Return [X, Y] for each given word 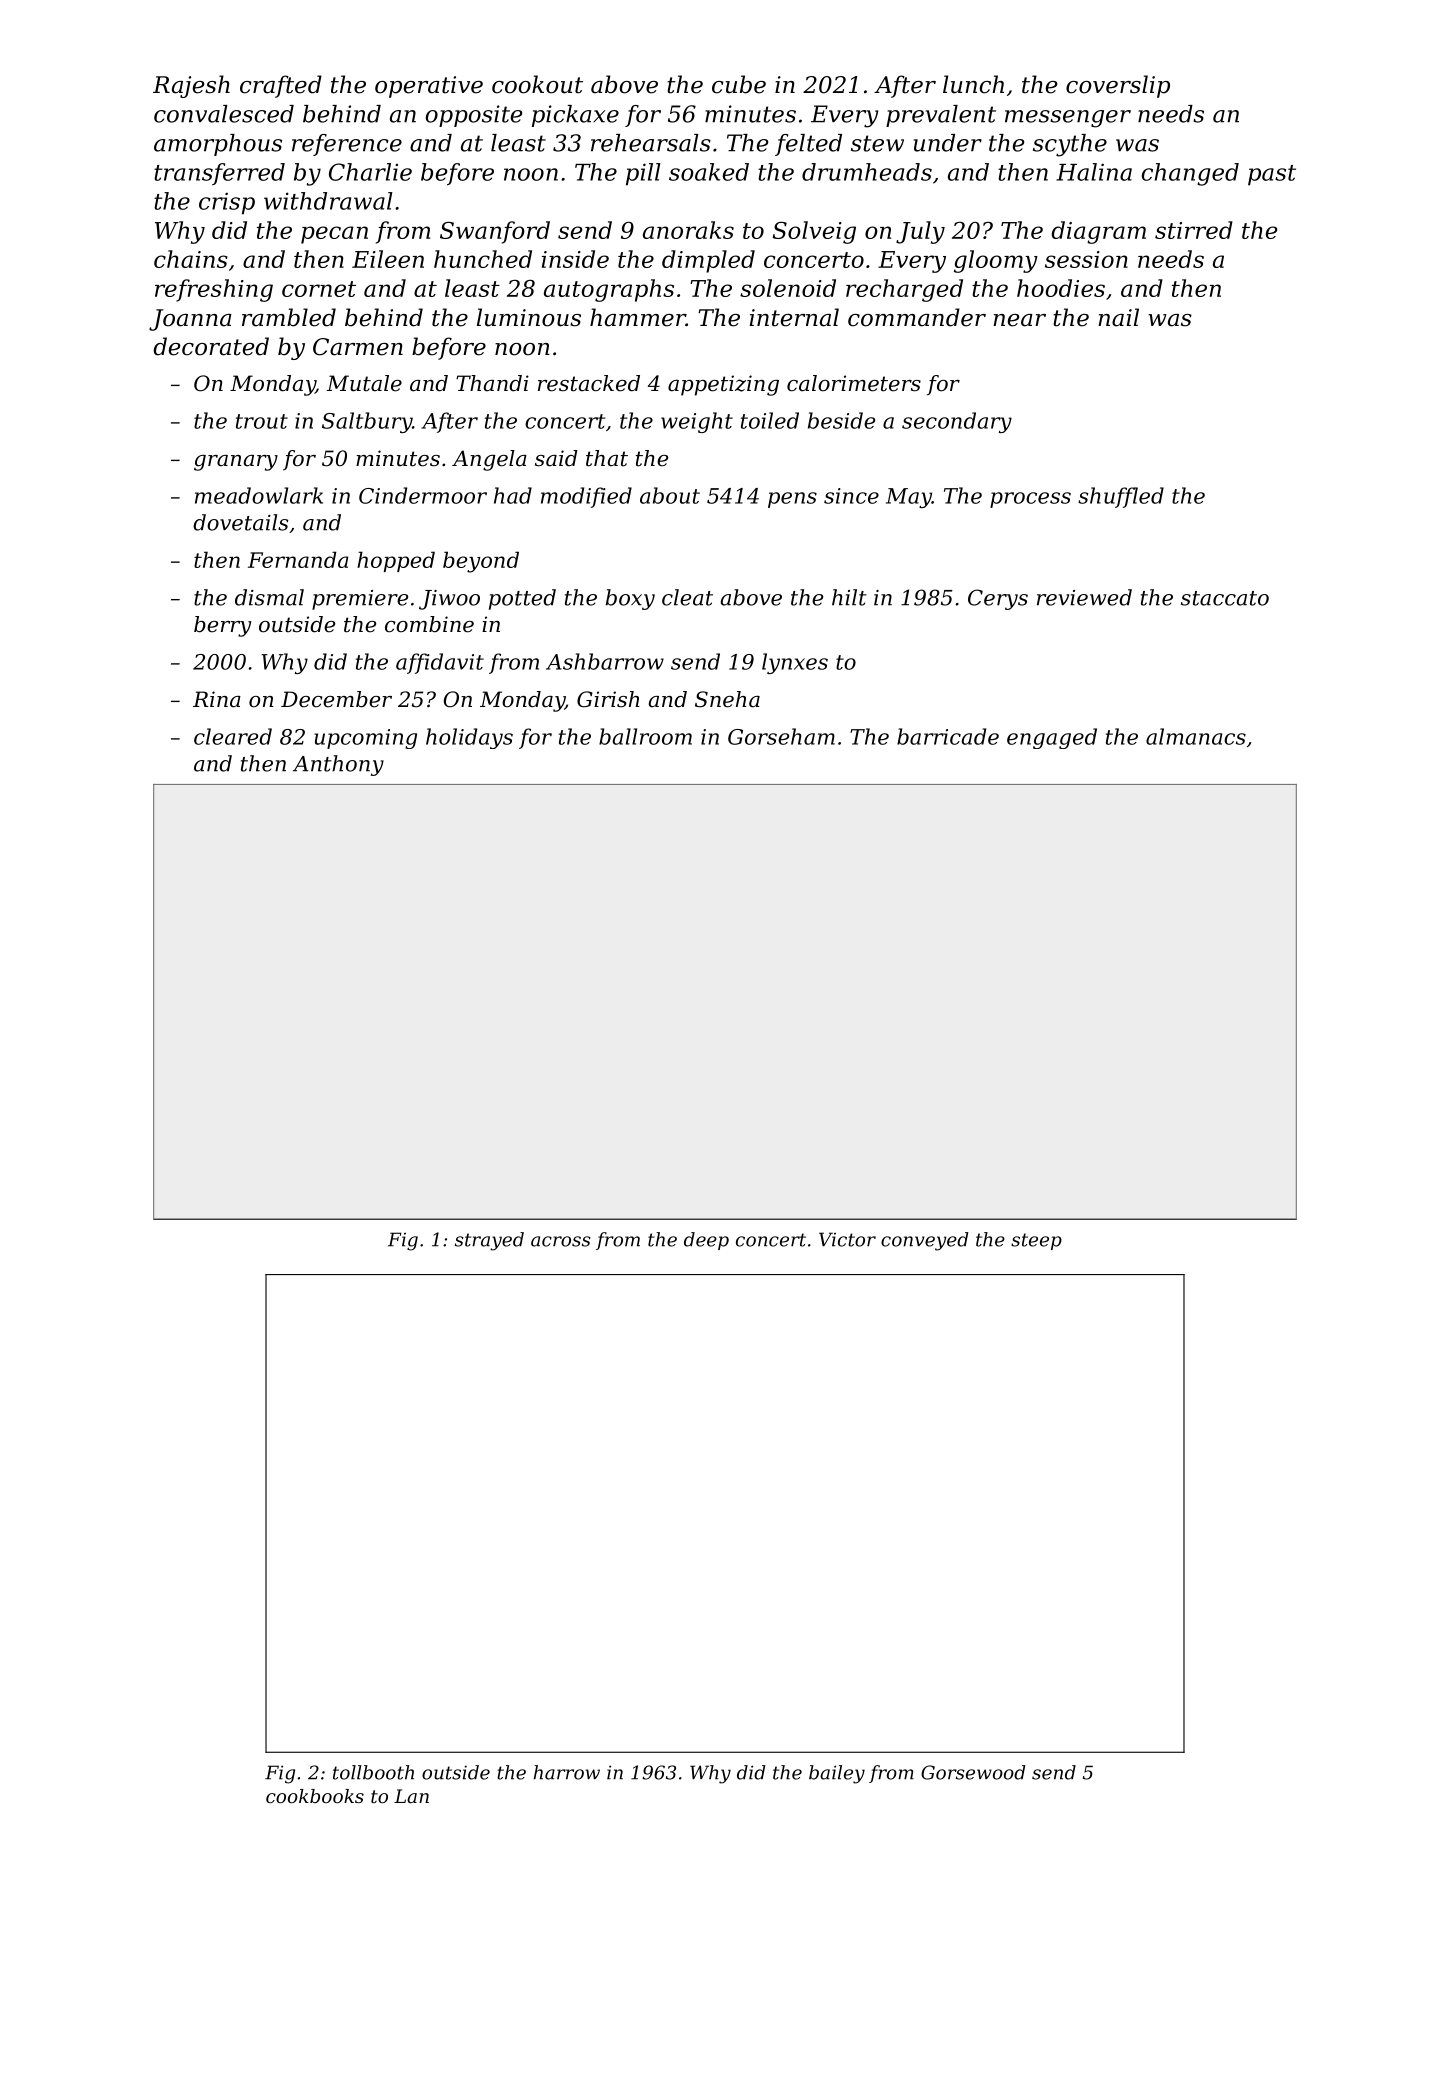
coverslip [1118, 86]
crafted [281, 86]
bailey [837, 1774]
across [561, 1241]
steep [1036, 1241]
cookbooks [315, 1796]
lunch [973, 84]
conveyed [925, 1241]
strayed [489, 1241]
